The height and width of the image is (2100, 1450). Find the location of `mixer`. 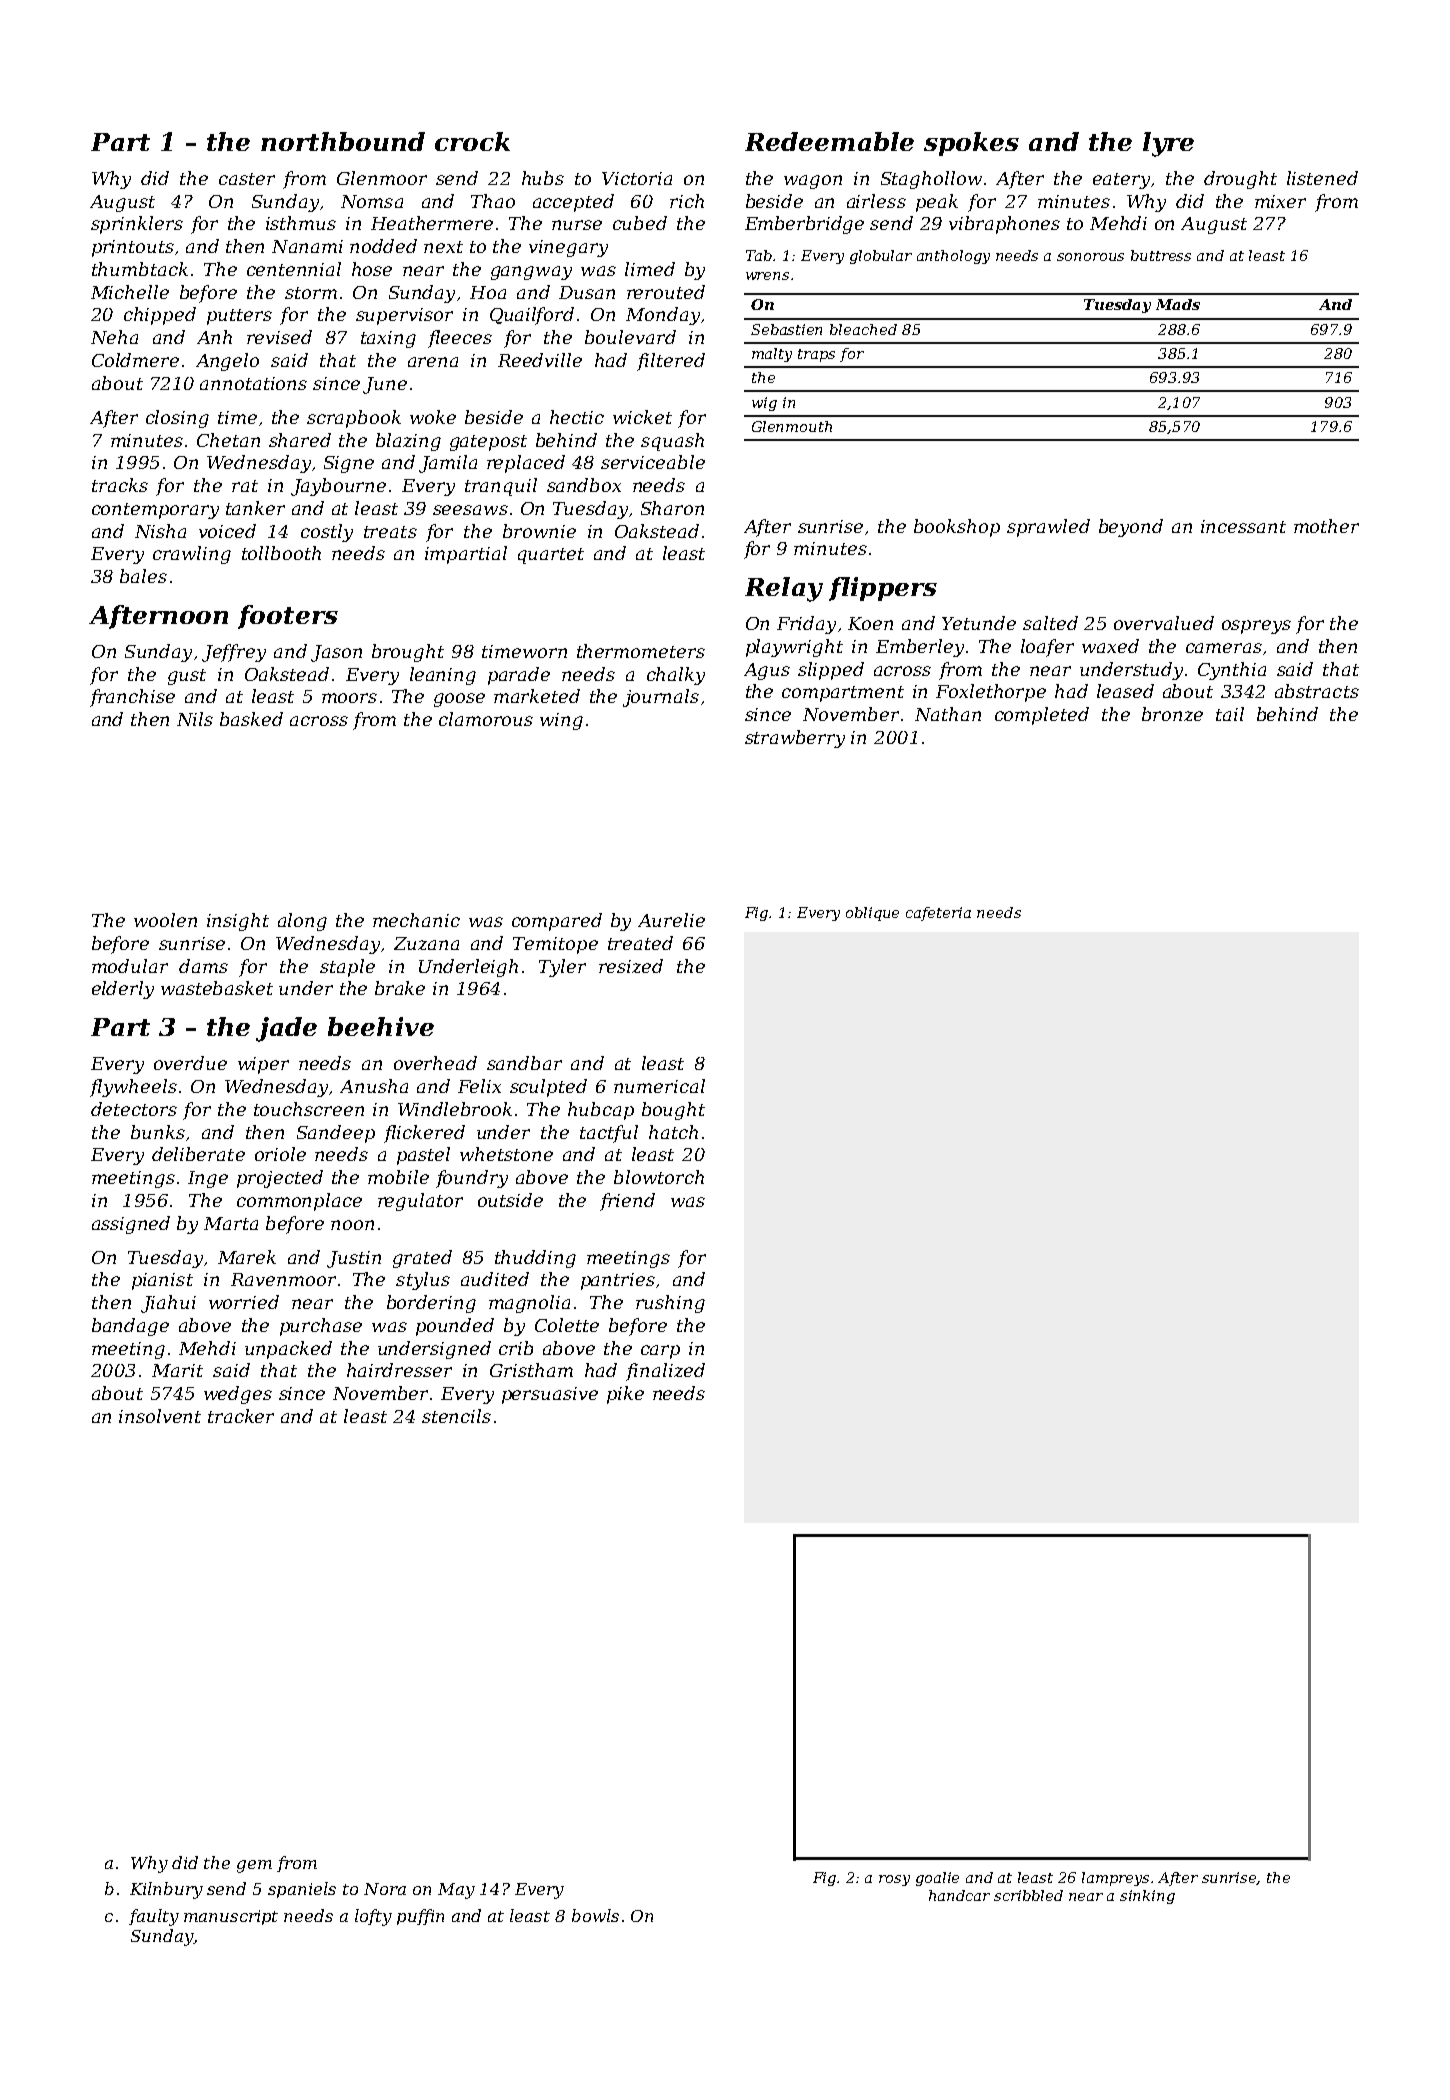

mixer is located at coordinates (1280, 201).
